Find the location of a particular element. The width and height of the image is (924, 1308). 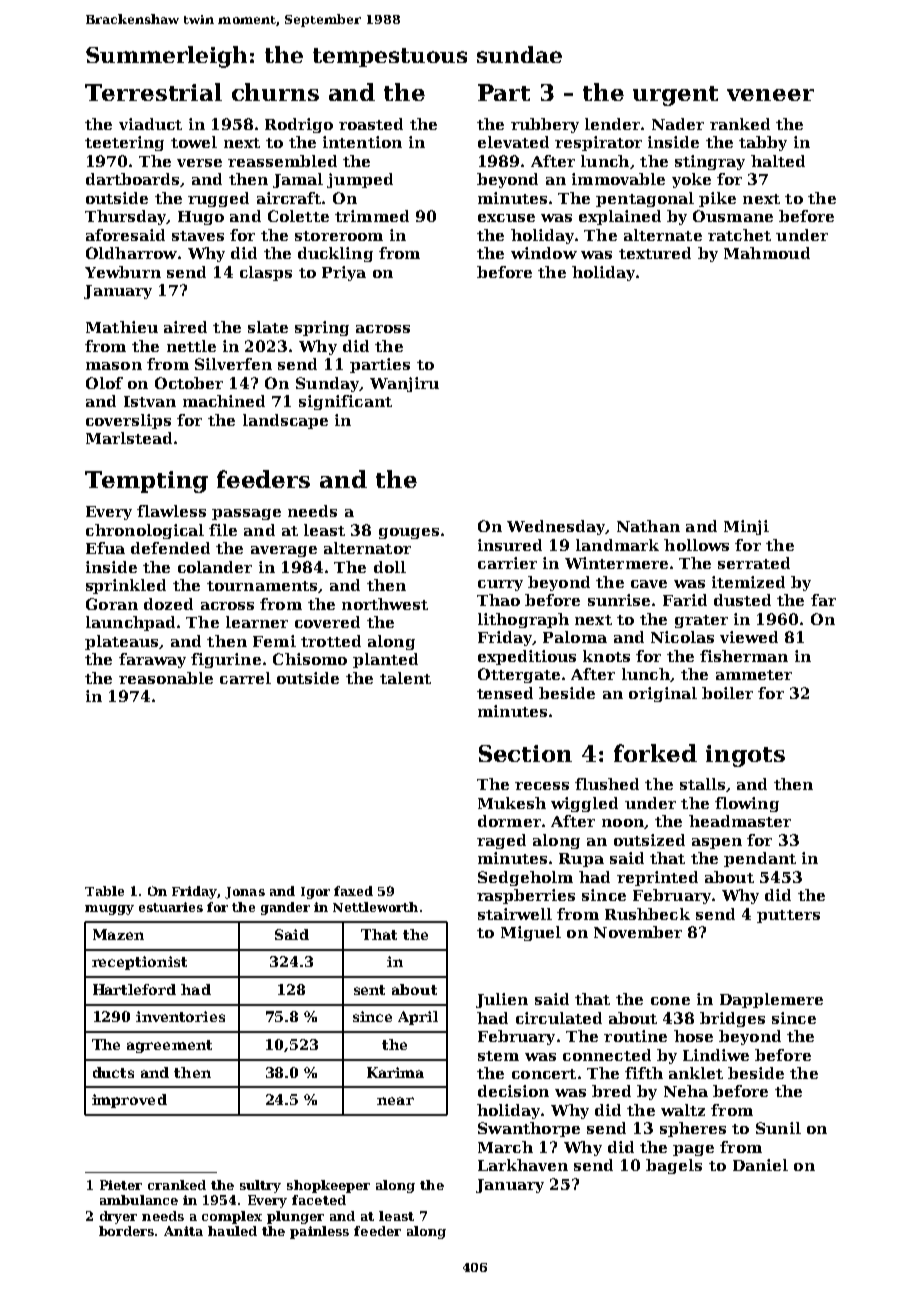

Daniel is located at coordinates (760, 1165).
